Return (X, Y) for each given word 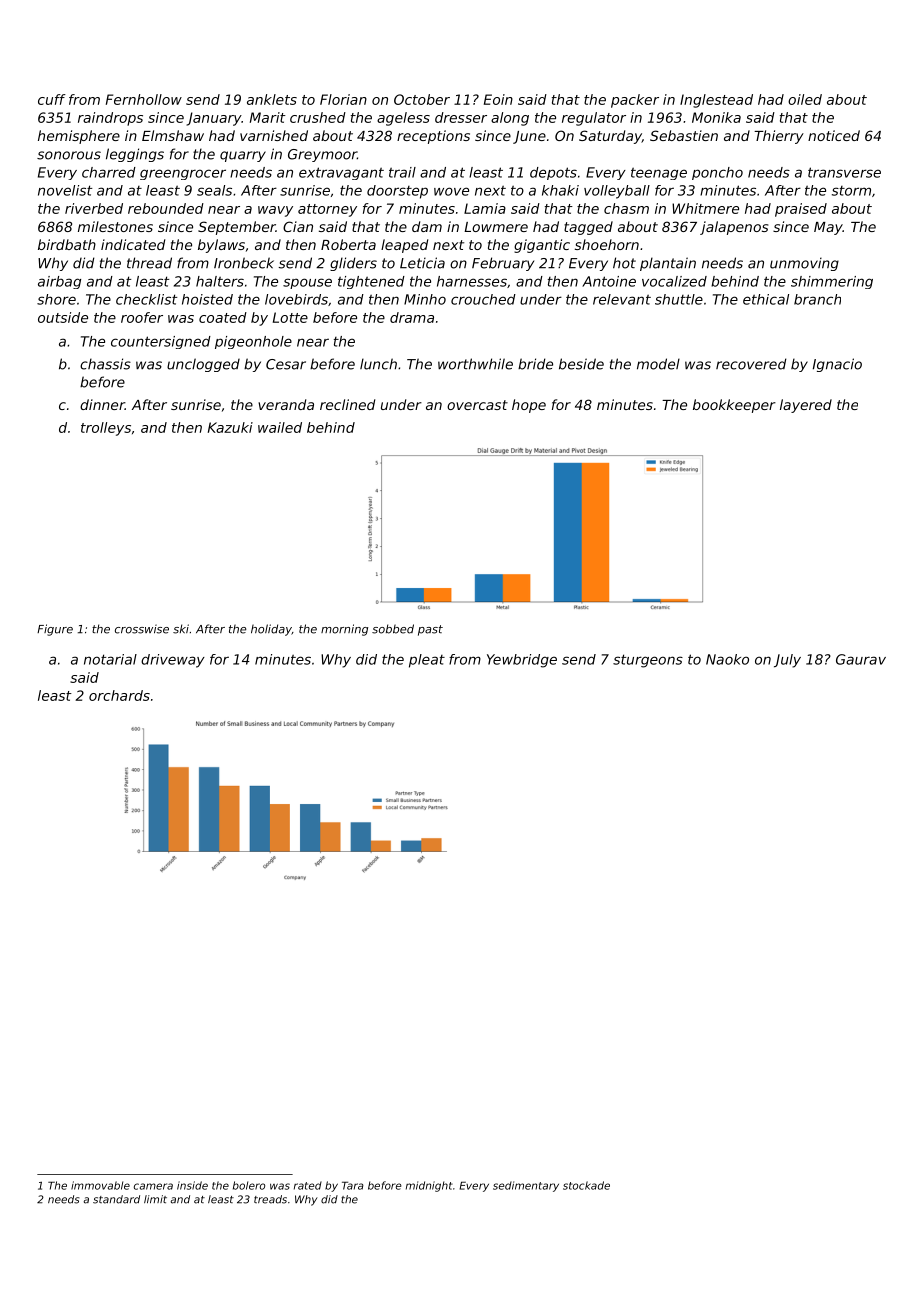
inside (192, 1185)
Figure (55, 630)
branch (817, 299)
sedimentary (526, 1186)
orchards (119, 695)
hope (529, 406)
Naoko (727, 659)
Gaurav (861, 659)
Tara (353, 1185)
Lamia (485, 208)
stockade (586, 1185)
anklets (272, 99)
